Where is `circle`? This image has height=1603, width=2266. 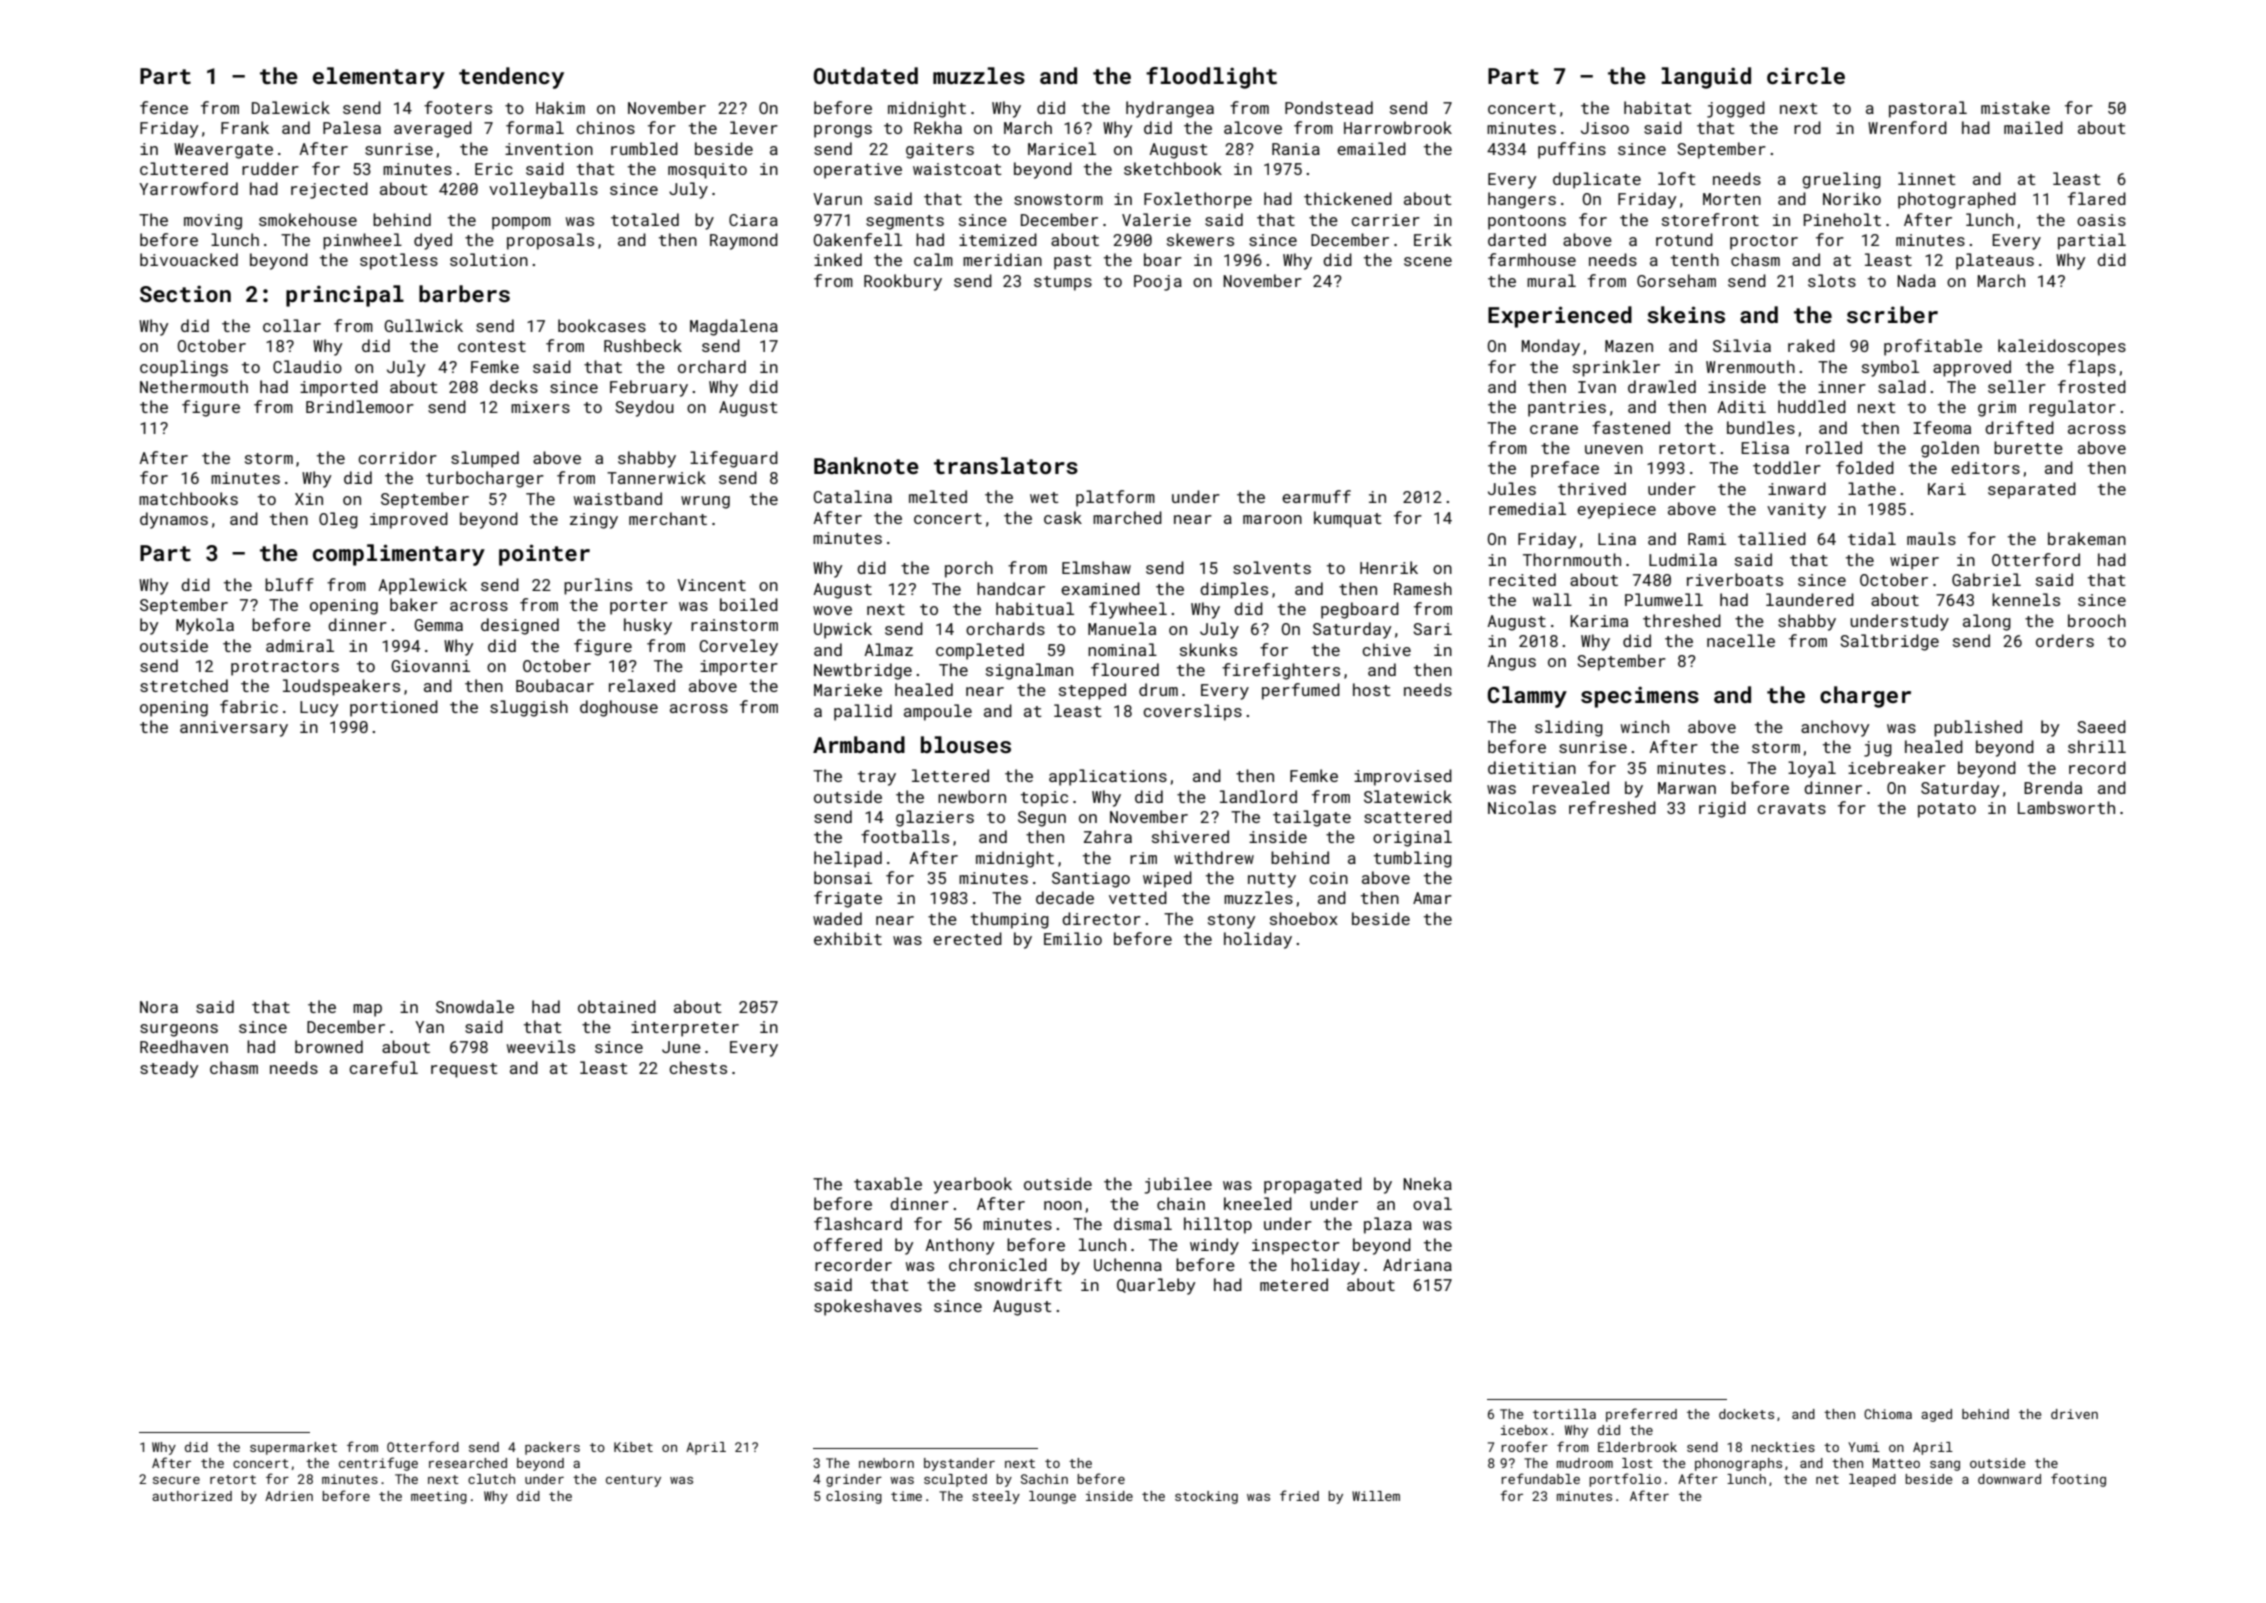
circle is located at coordinates (1806, 75).
